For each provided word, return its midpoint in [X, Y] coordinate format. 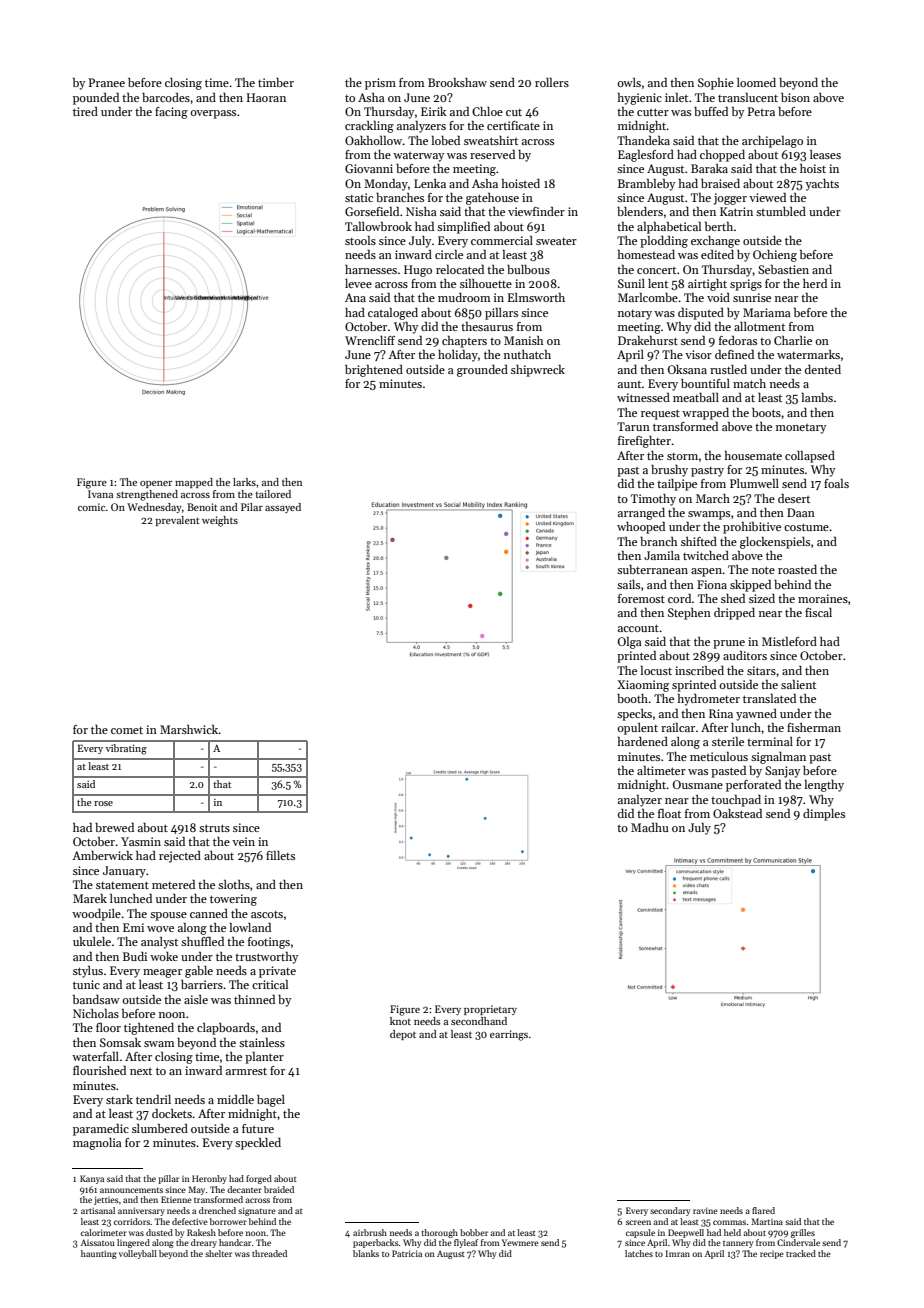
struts [214, 828]
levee [358, 283]
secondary [670, 1211]
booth [633, 698]
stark [119, 1099]
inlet [676, 97]
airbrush [370, 1232]
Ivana [100, 494]
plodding [664, 242]
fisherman [814, 727]
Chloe [487, 111]
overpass [213, 114]
